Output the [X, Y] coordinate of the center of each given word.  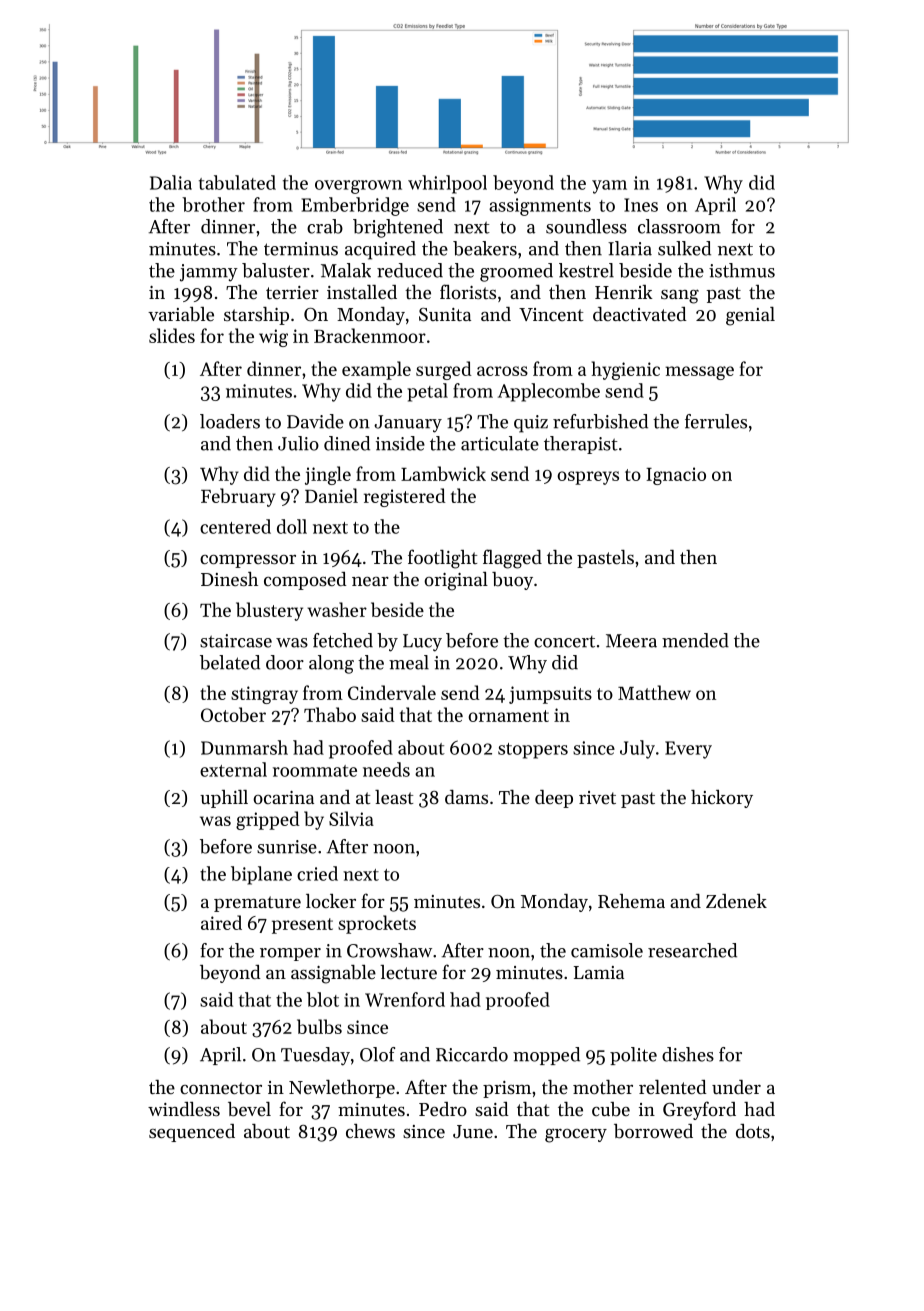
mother [603, 1087]
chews [370, 1131]
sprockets [377, 924]
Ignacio [676, 476]
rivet [597, 797]
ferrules [716, 421]
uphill [224, 799]
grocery [576, 1136]
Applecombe [549, 392]
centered [235, 526]
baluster [276, 270]
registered [405, 497]
